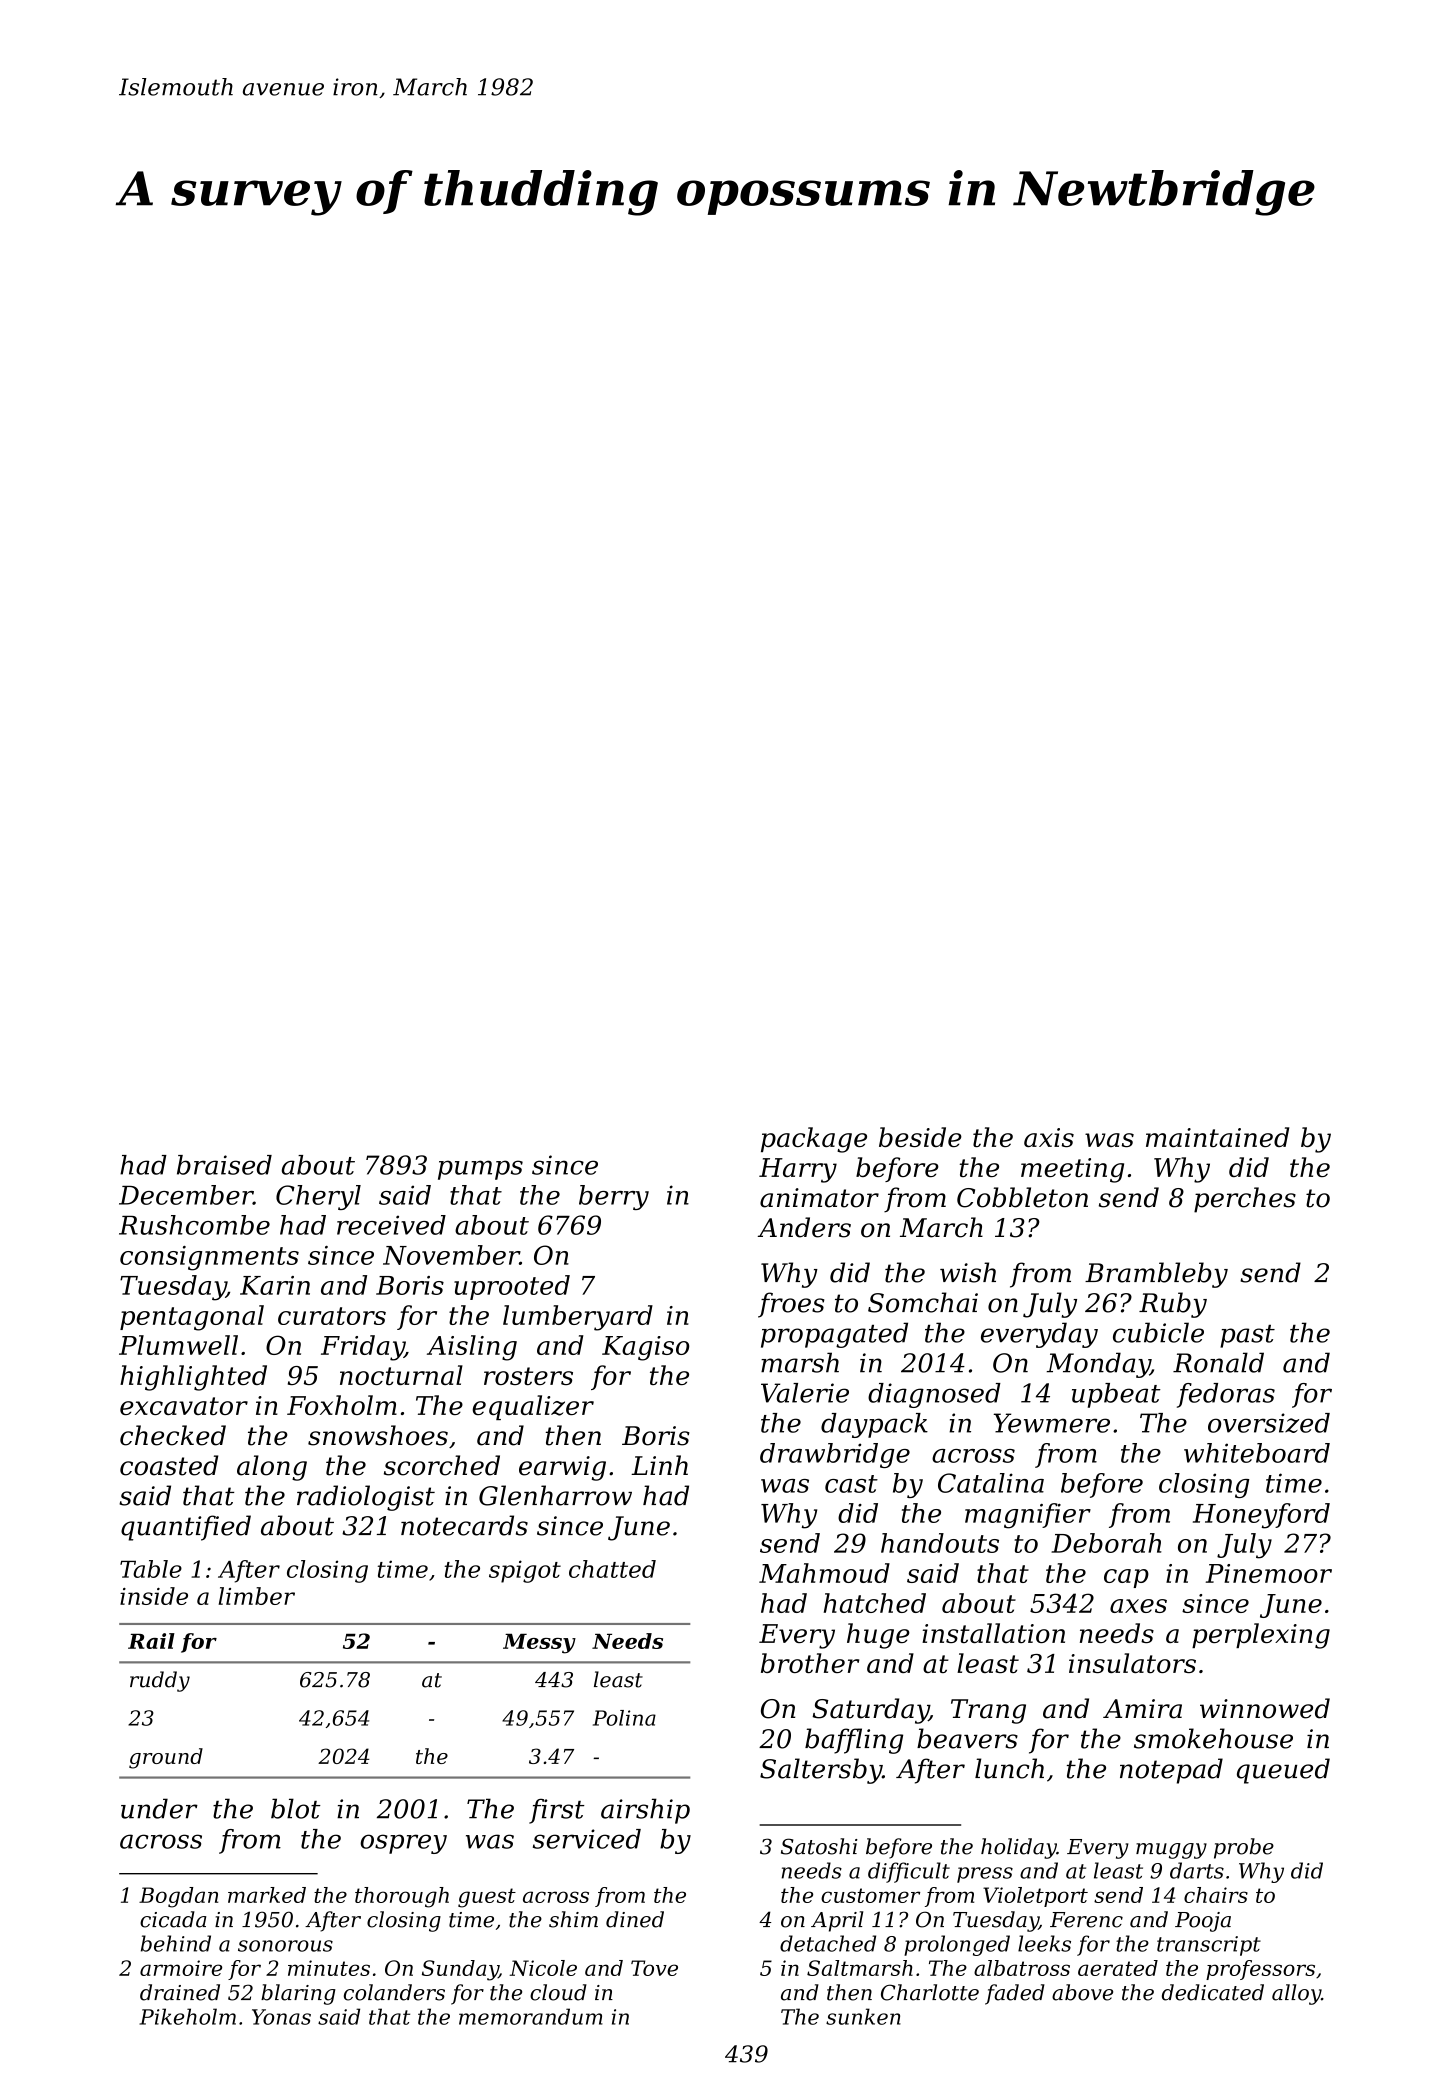  Describe the element at coordinates (186, 1528) in the document. I see `quantified` at that location.
